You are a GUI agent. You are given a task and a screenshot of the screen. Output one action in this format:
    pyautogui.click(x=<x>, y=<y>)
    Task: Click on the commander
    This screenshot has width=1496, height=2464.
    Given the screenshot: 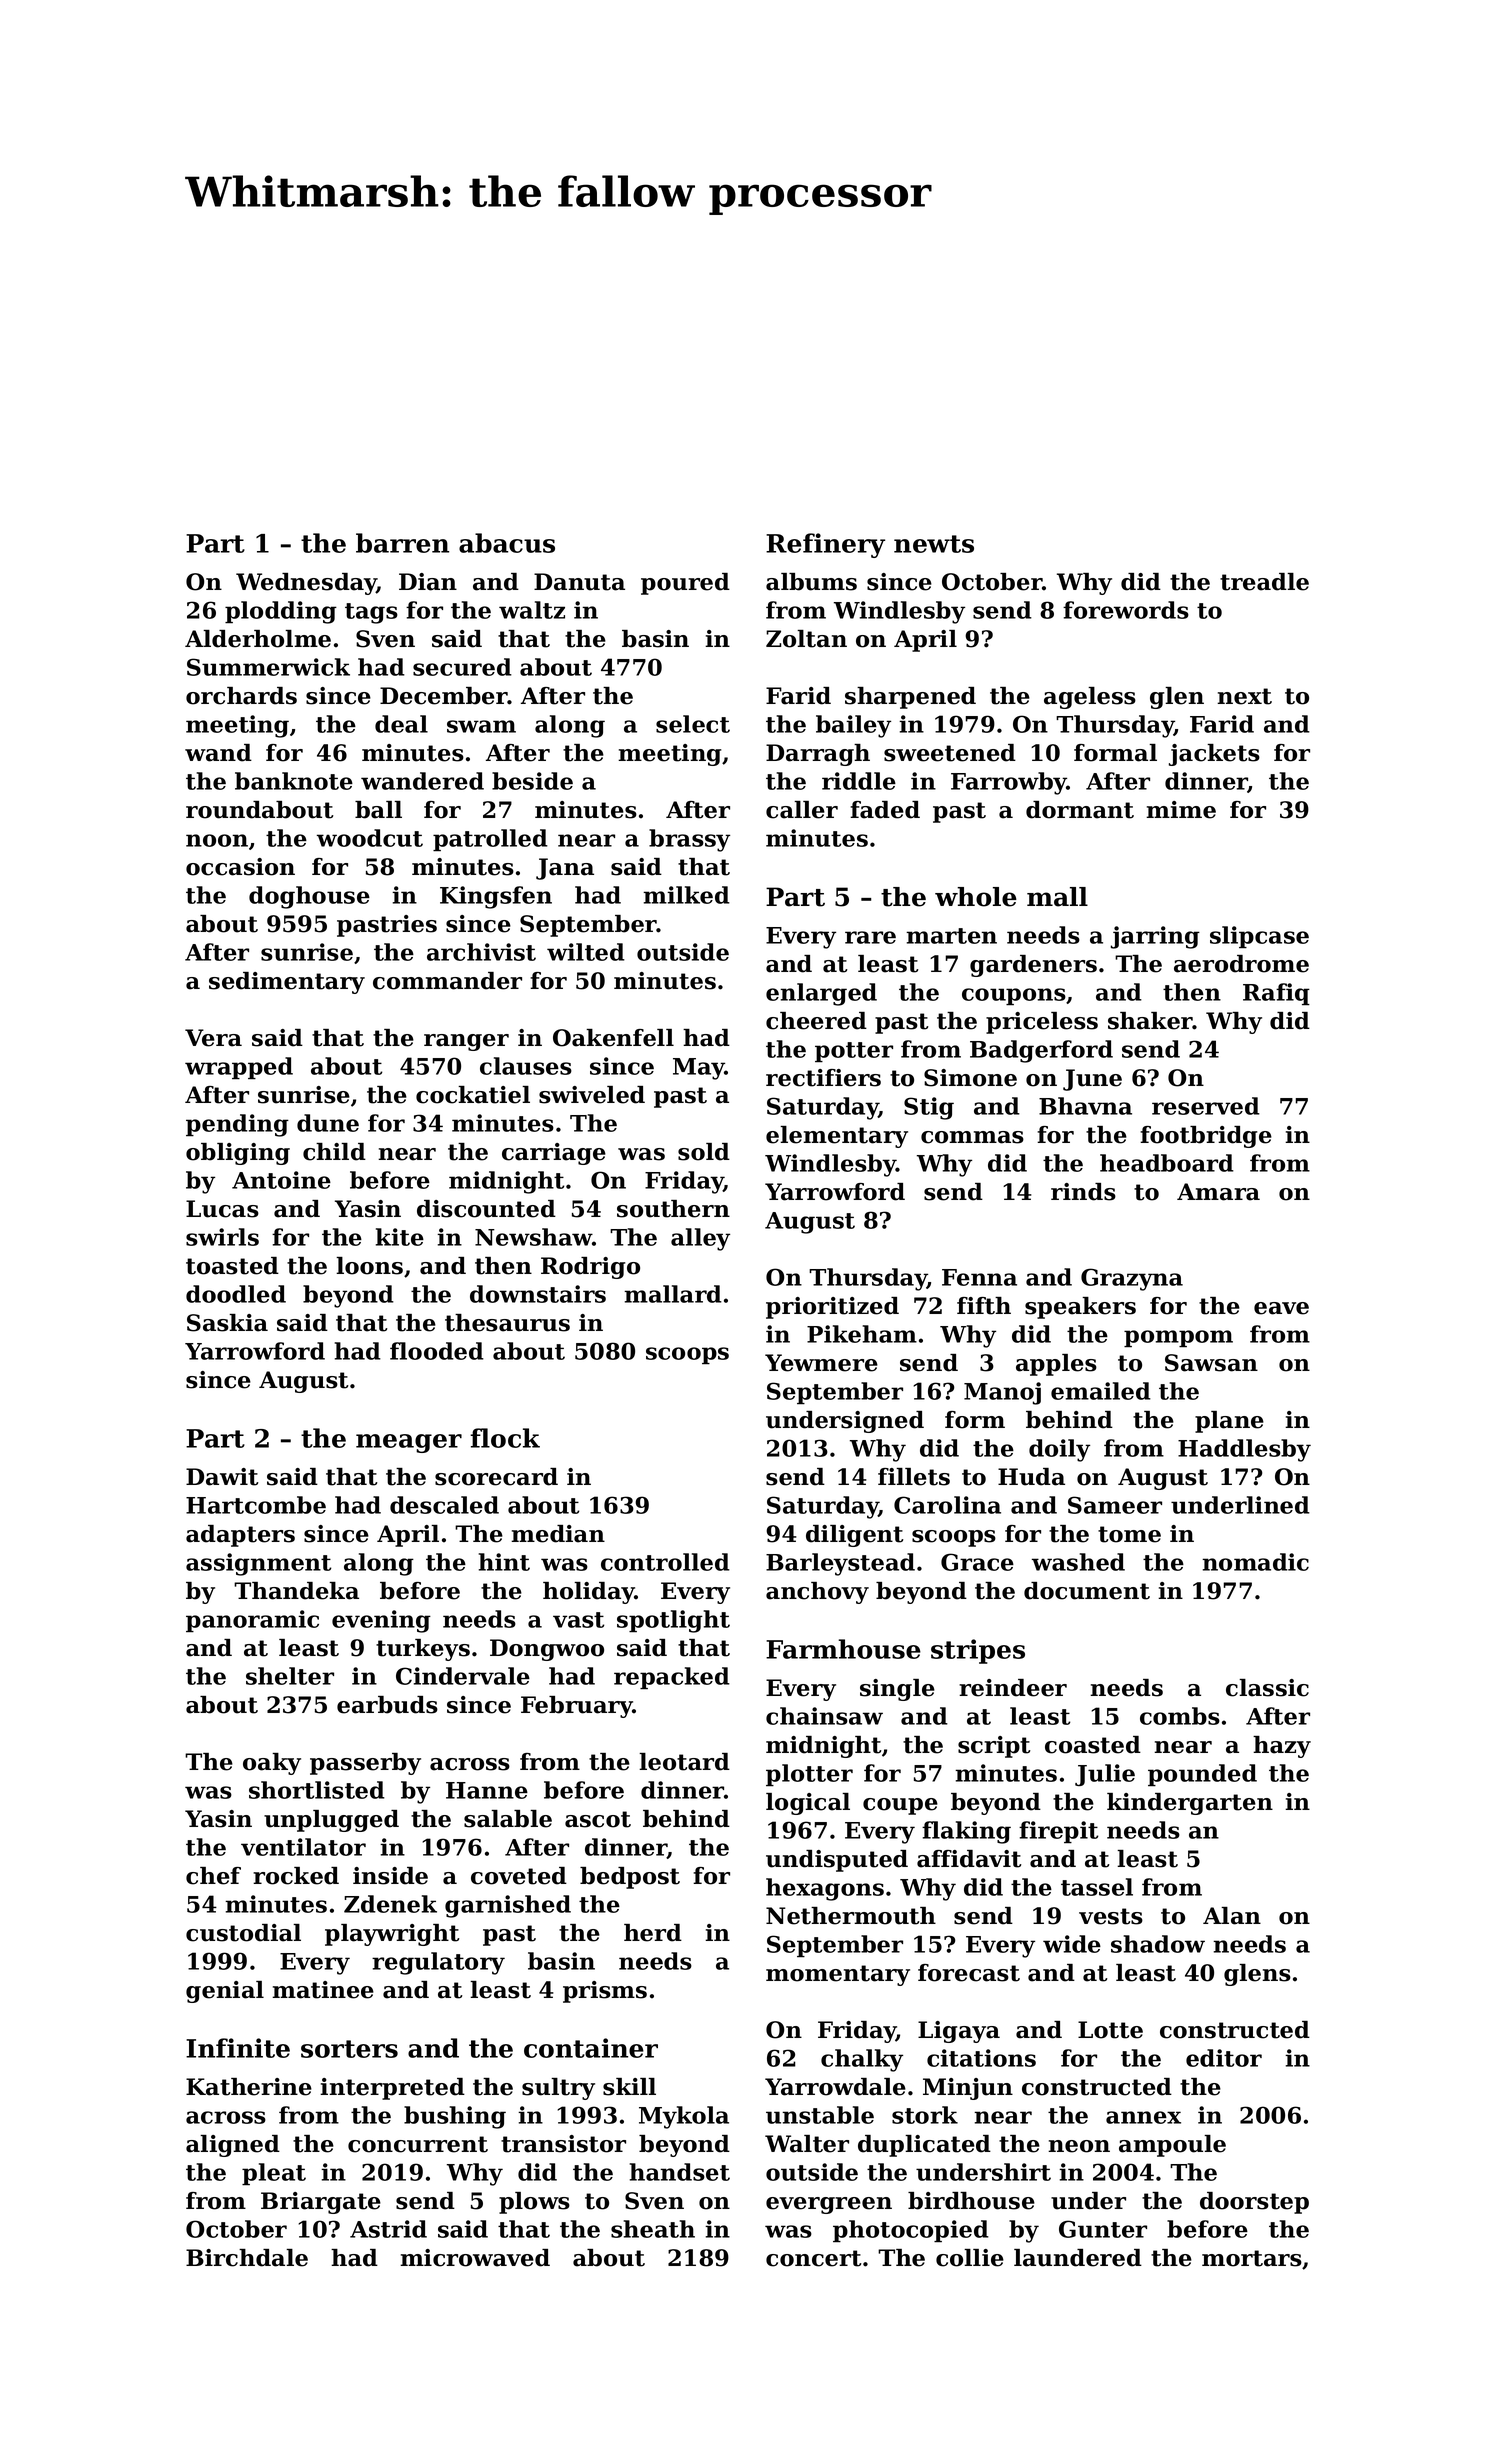 What is the action you would take?
    pyautogui.click(x=447, y=981)
